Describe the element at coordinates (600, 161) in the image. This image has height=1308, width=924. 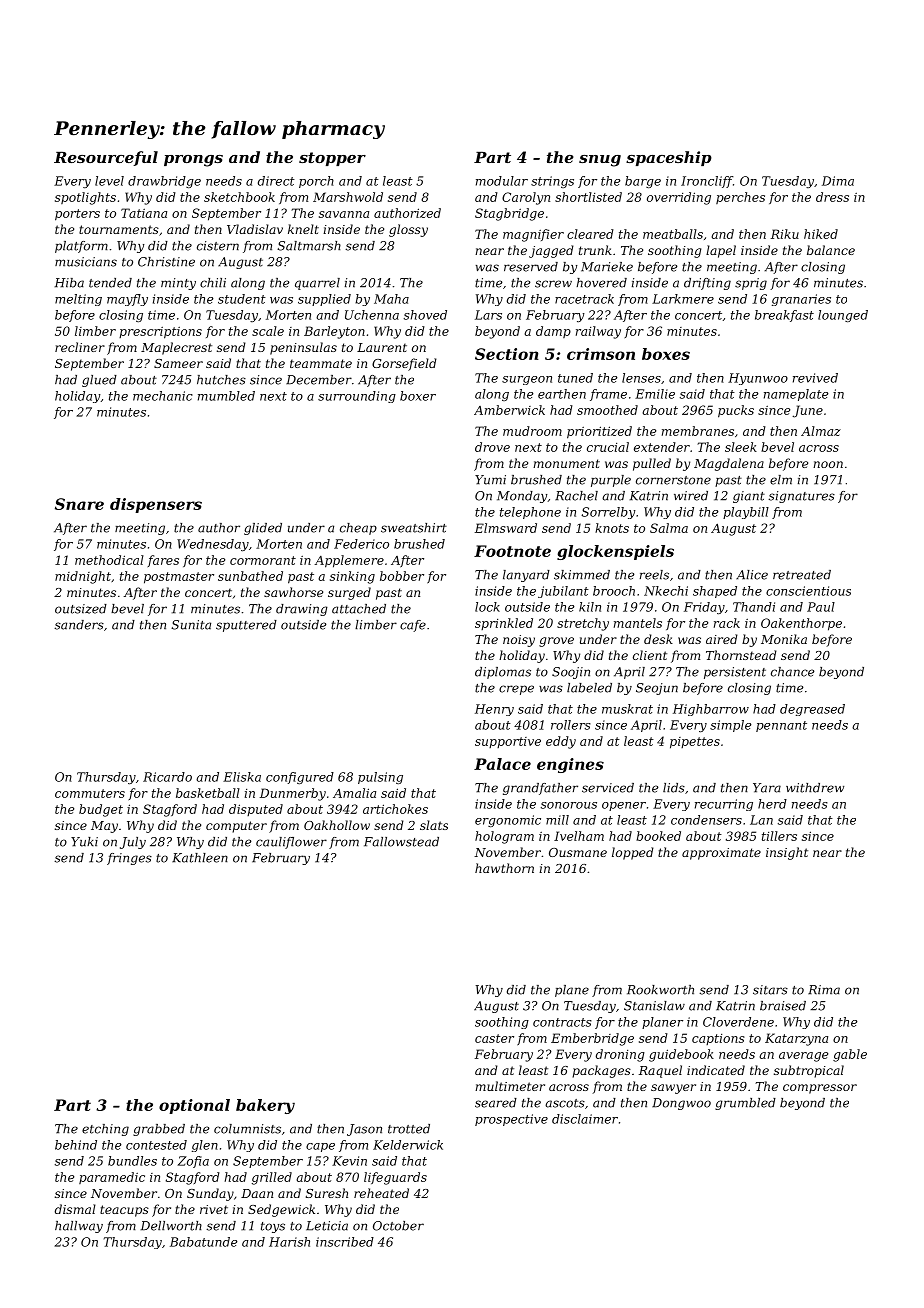
I see `snug` at that location.
